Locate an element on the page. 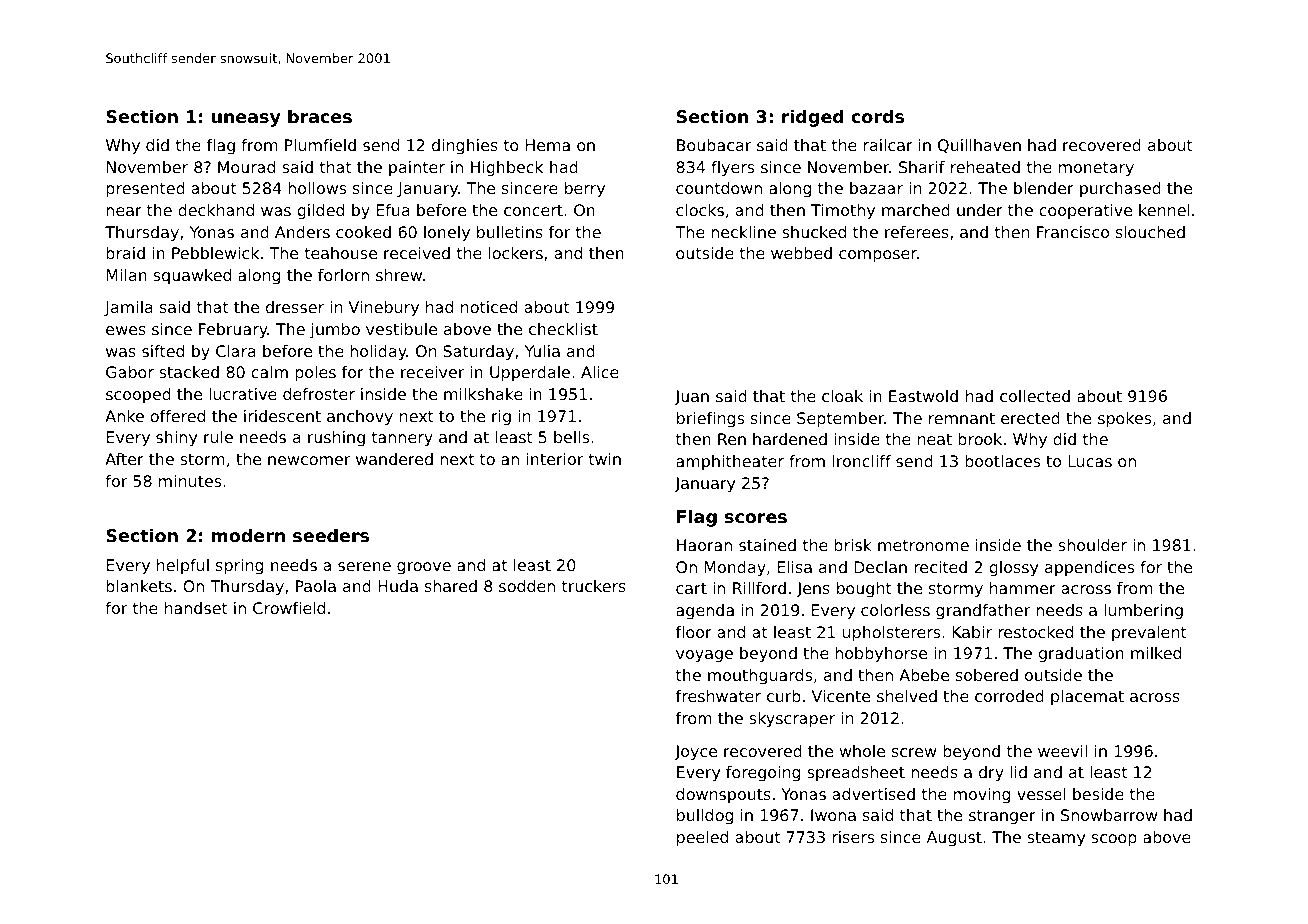 This image has width=1308, height=924. groove is located at coordinates (424, 568).
